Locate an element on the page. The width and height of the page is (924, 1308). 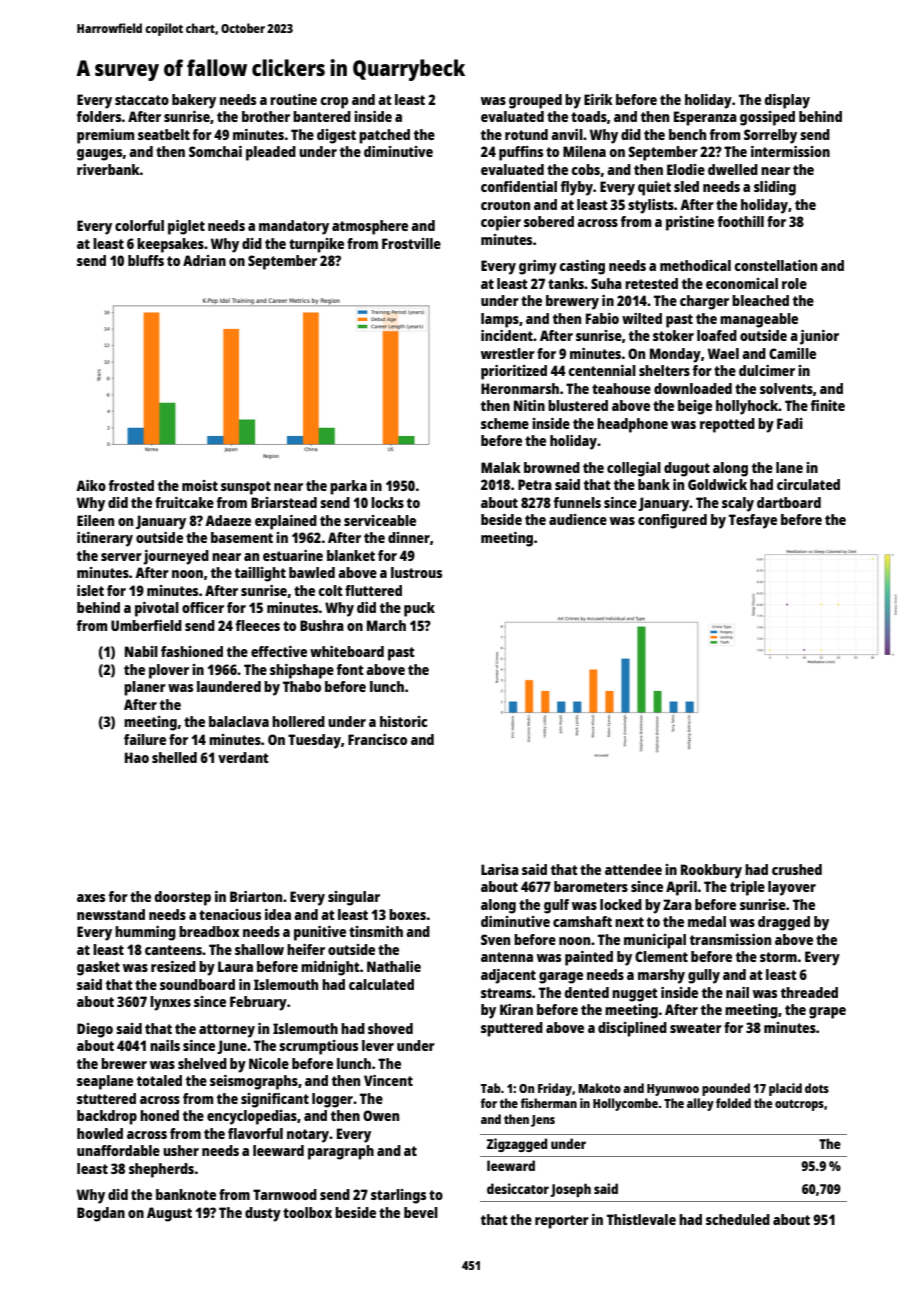
storm is located at coordinates (778, 957).
